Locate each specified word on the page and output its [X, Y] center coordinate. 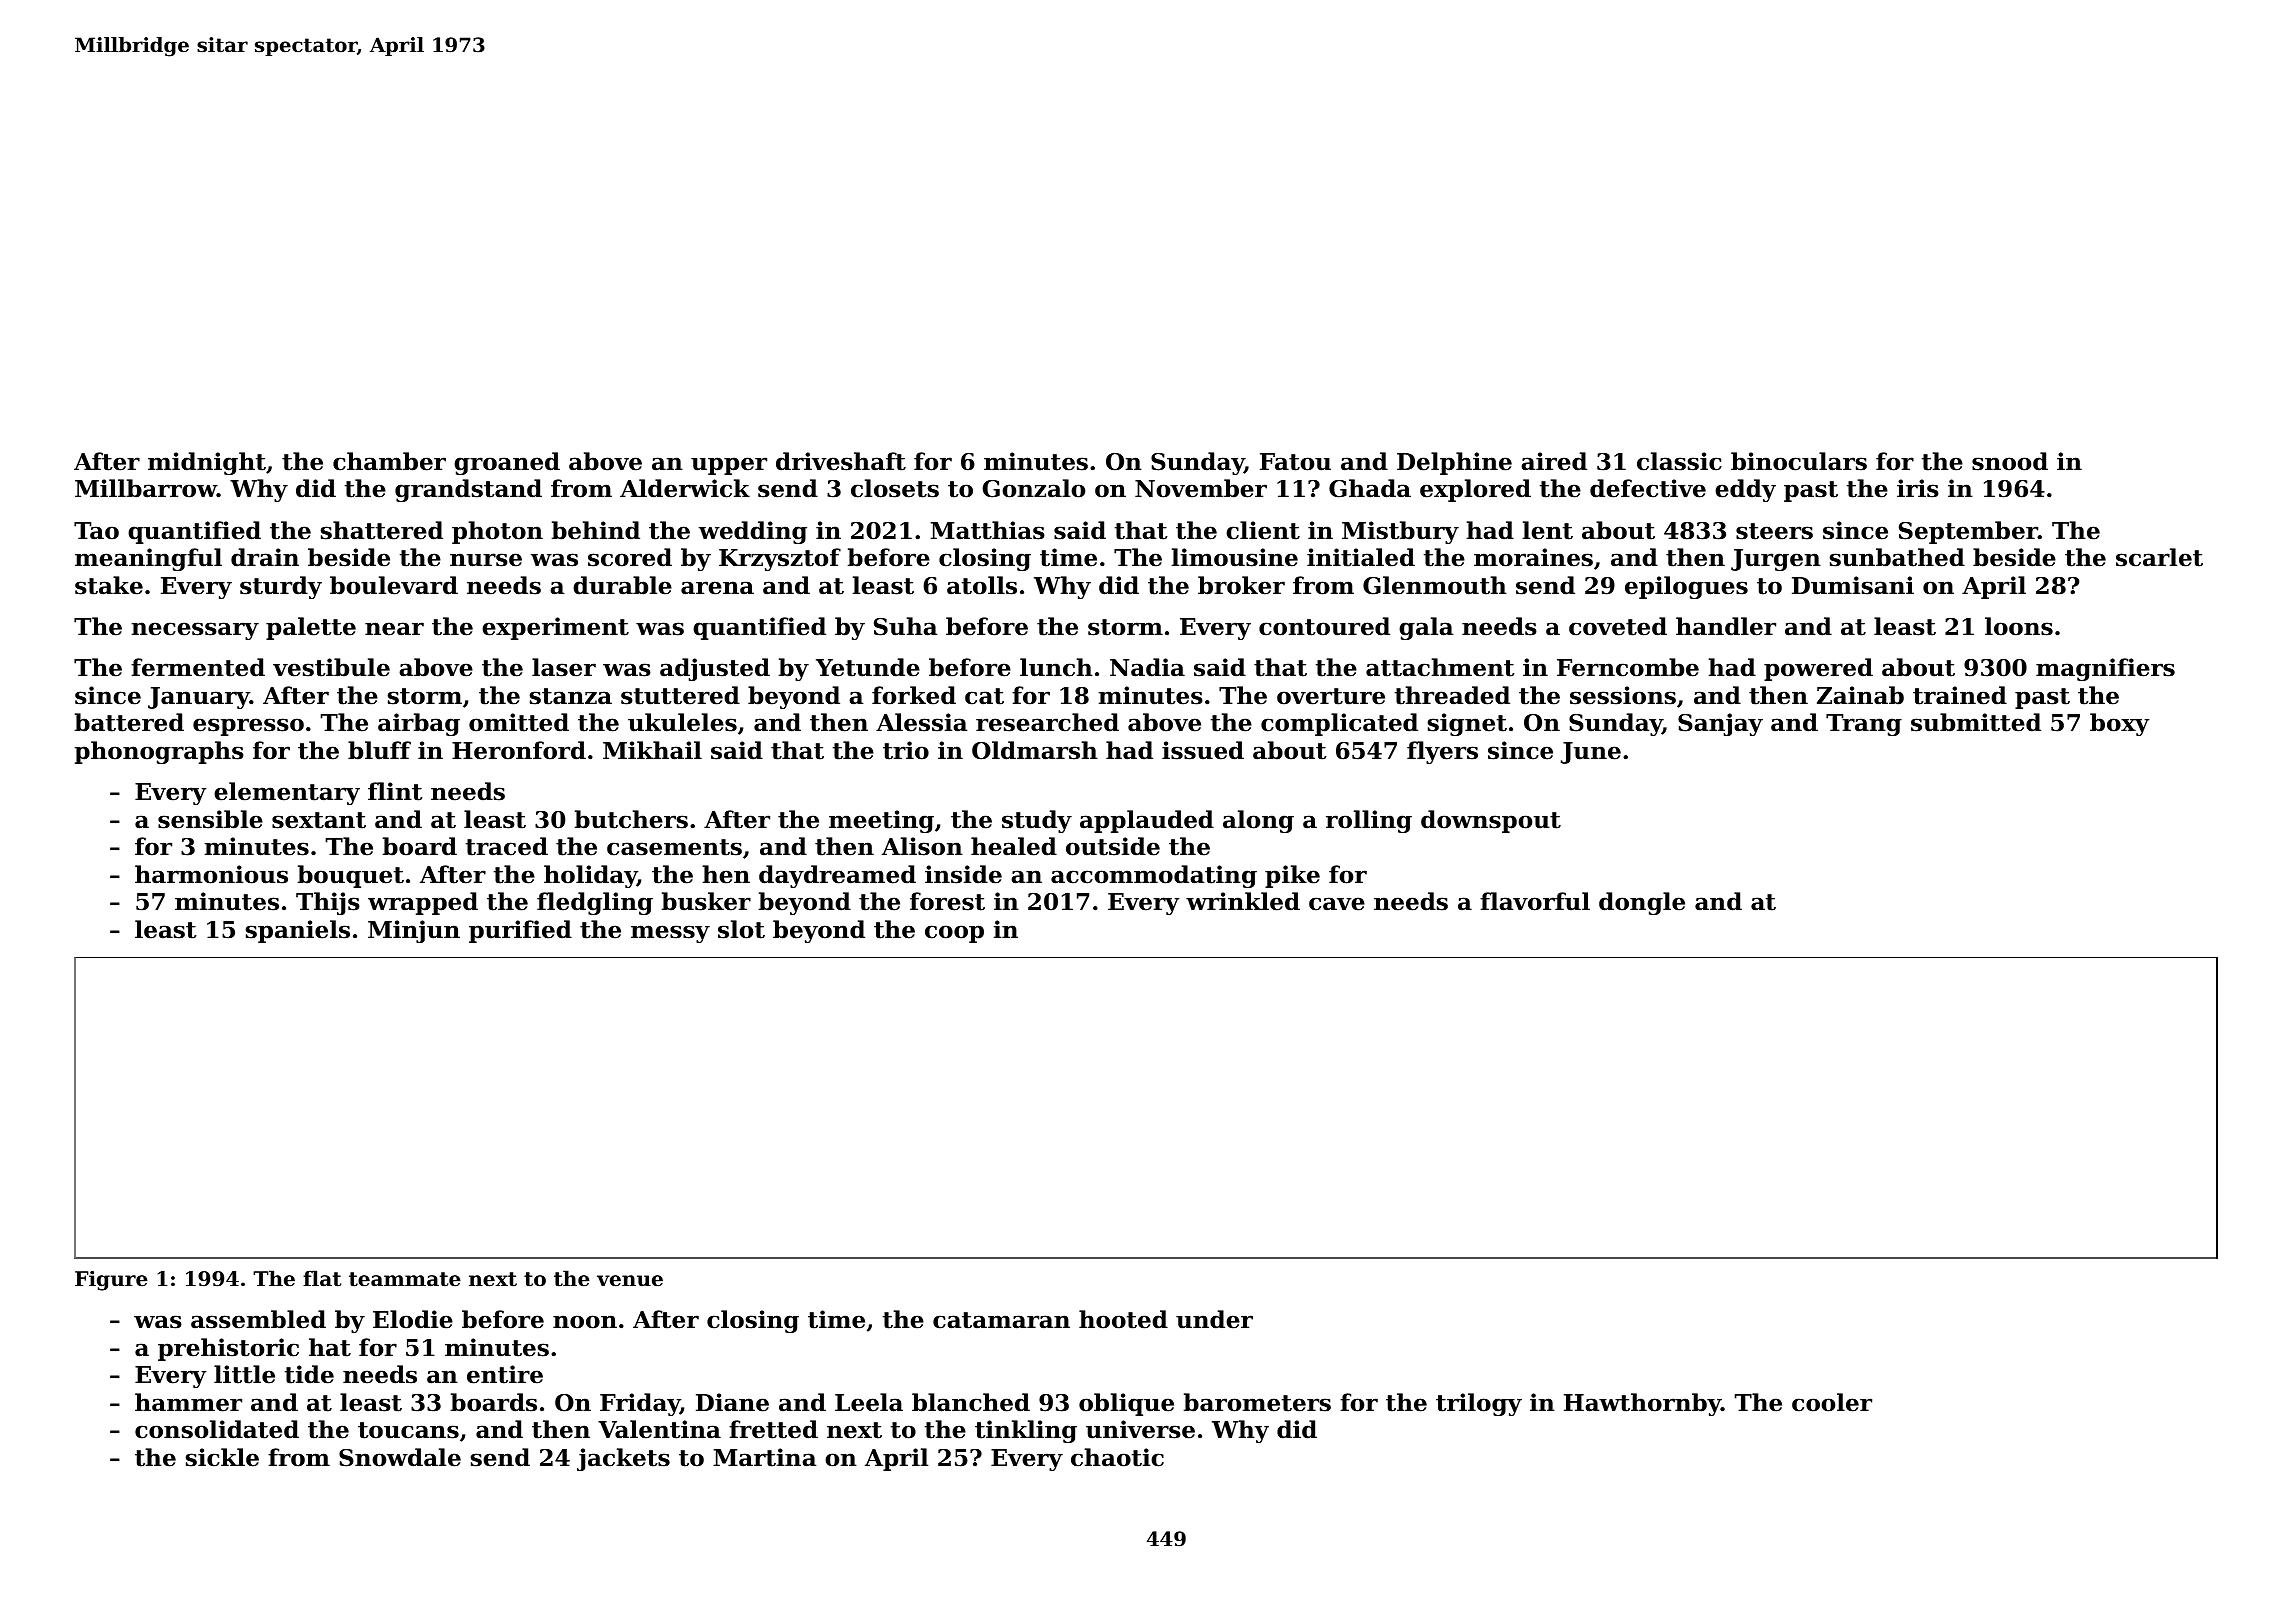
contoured [1324, 626]
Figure [111, 1281]
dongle [1642, 903]
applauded [1147, 821]
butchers [631, 819]
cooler [1832, 1402]
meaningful [148, 559]
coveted [1618, 626]
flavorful [1535, 901]
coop [954, 934]
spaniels [298, 931]
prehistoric [228, 1349]
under [1214, 1319]
